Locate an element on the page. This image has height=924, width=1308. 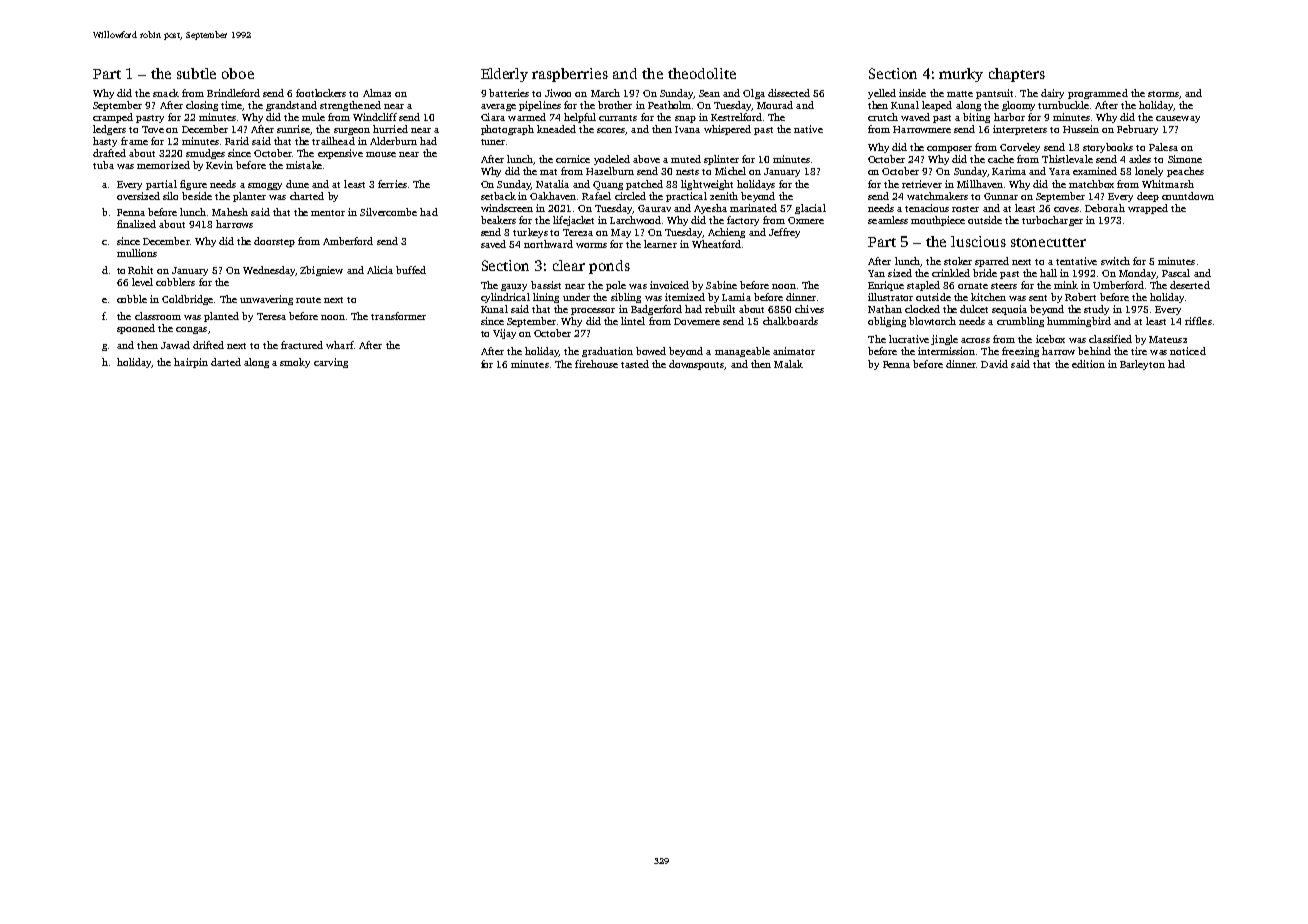
chapters is located at coordinates (1017, 75).
